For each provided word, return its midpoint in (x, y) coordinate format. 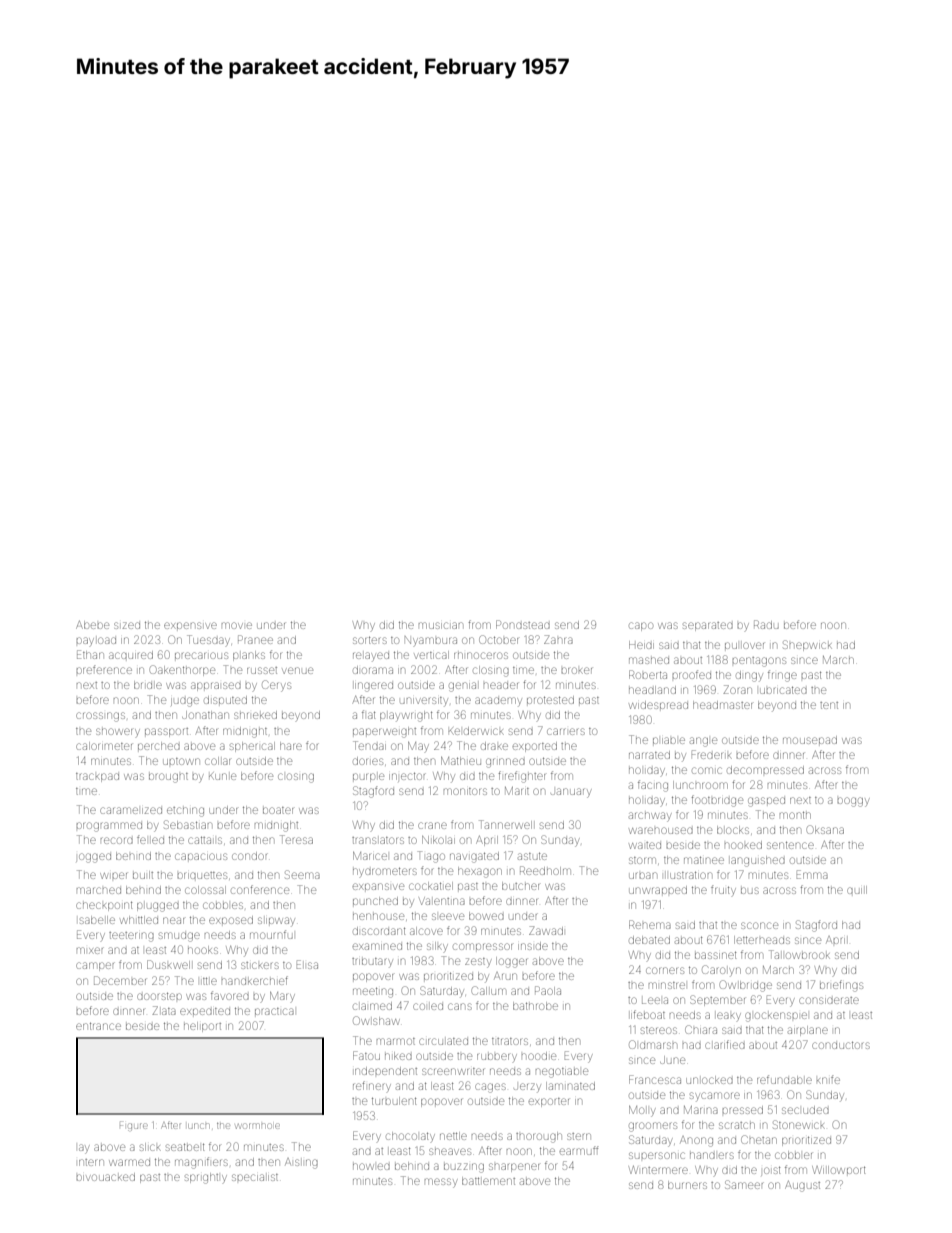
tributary (372, 963)
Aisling (301, 1163)
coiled (428, 1006)
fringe (782, 676)
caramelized (131, 810)
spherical (252, 747)
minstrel (667, 985)
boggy (853, 802)
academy (498, 702)
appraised (216, 686)
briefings (841, 986)
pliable (669, 740)
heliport (202, 1027)
